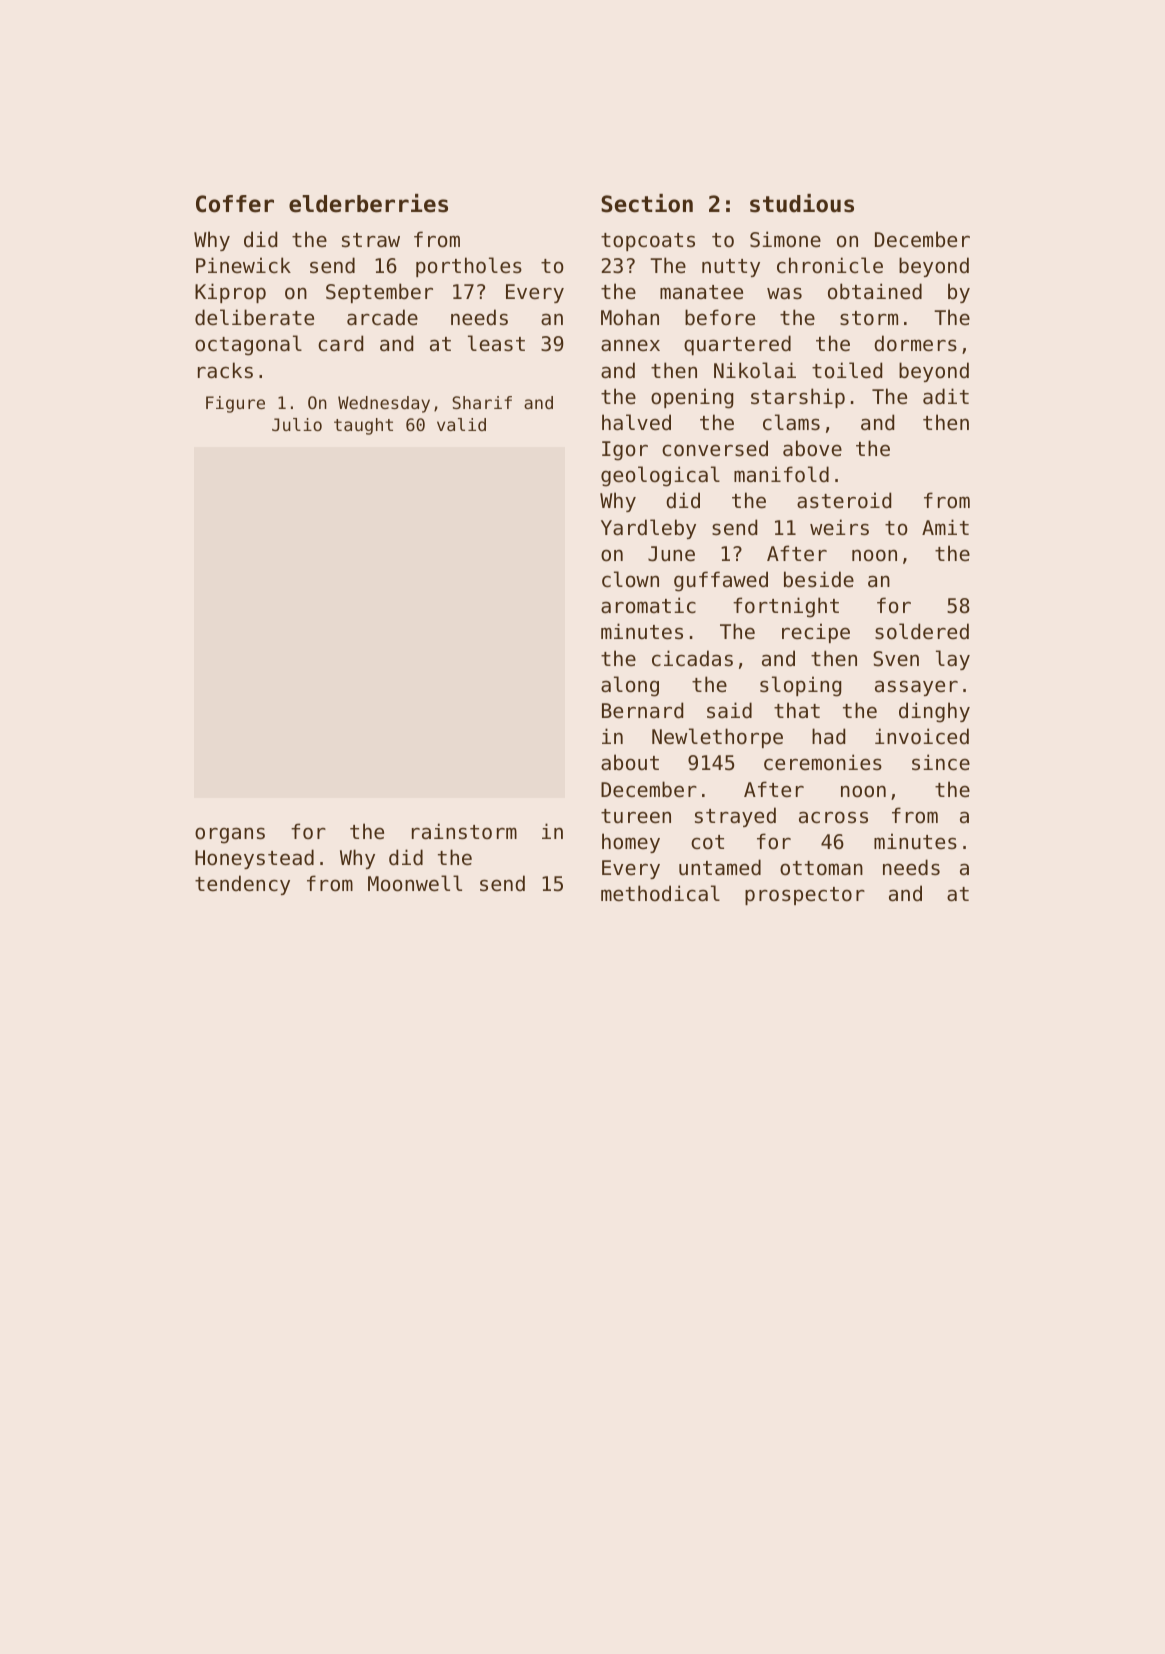 The height and width of the page is (1654, 1165). Describe the element at coordinates (802, 203) in the page. I see `studious` at that location.
